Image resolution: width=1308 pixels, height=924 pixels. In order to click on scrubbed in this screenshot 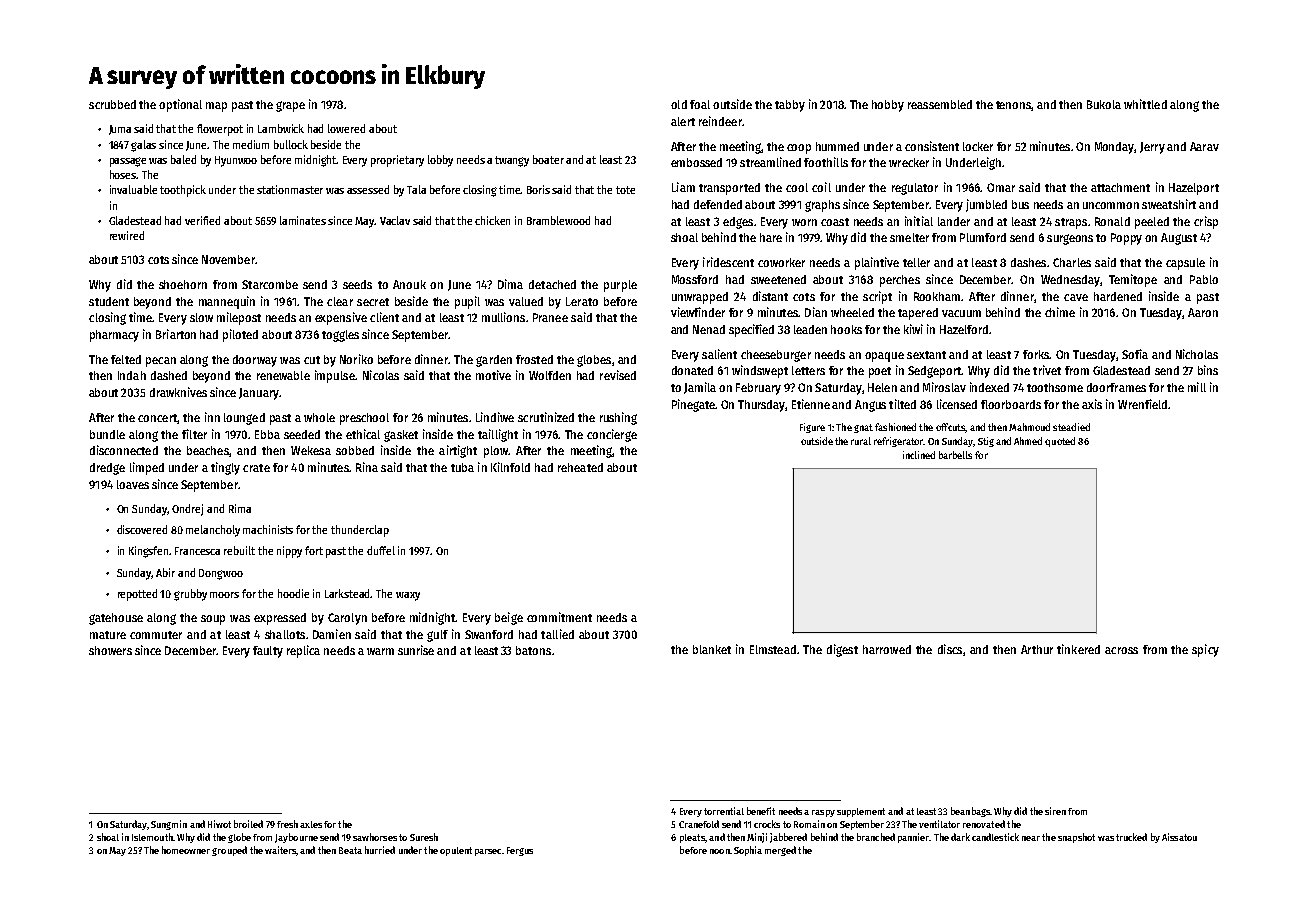, I will do `click(112, 104)`.
